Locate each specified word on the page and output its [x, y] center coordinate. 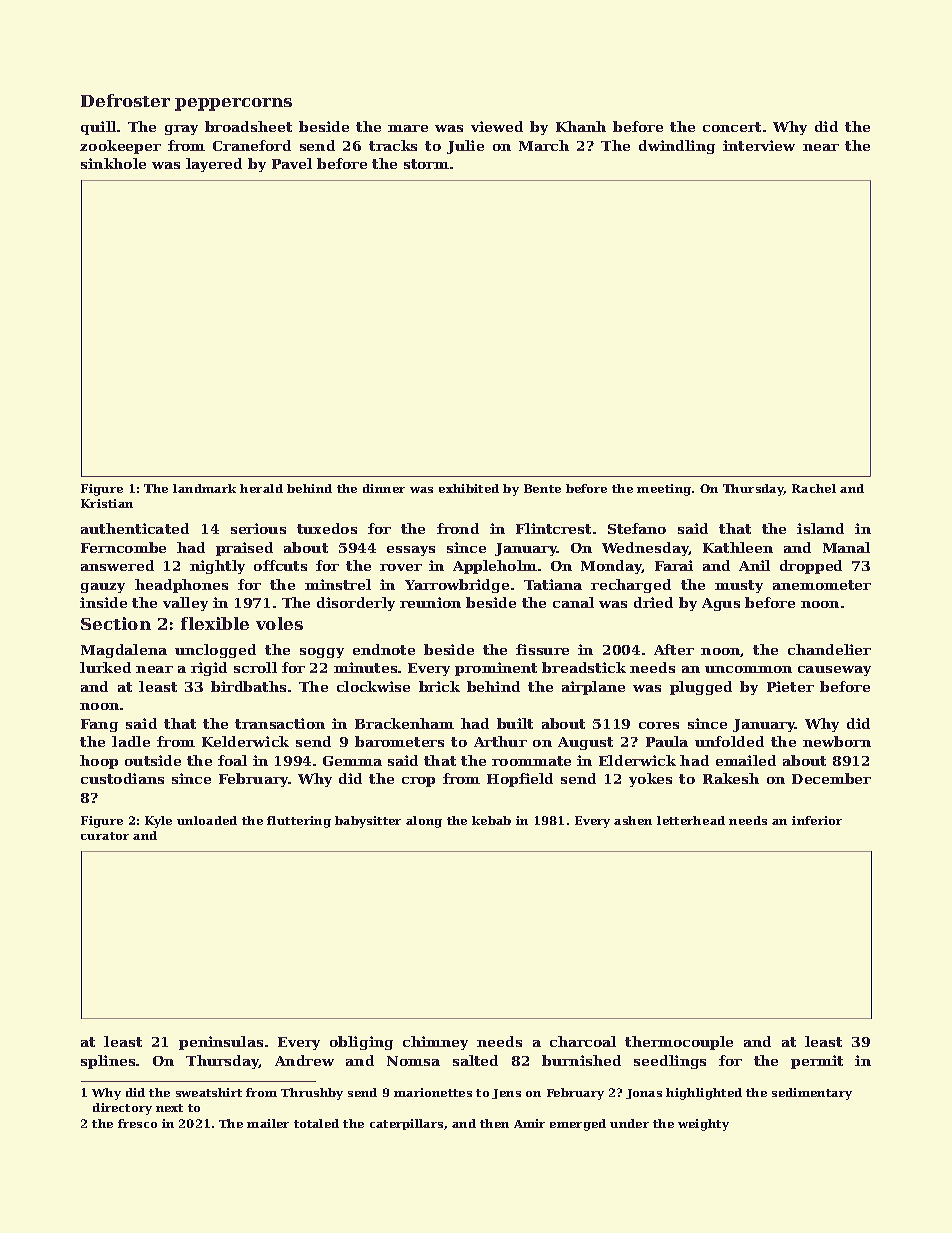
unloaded [207, 820]
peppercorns [233, 104]
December [831, 778]
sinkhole [113, 163]
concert [732, 127]
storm [426, 164]
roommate [531, 761]
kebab [491, 820]
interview [759, 145]
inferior [817, 820]
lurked [105, 667]
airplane [593, 688]
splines [108, 1062]
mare [408, 128]
